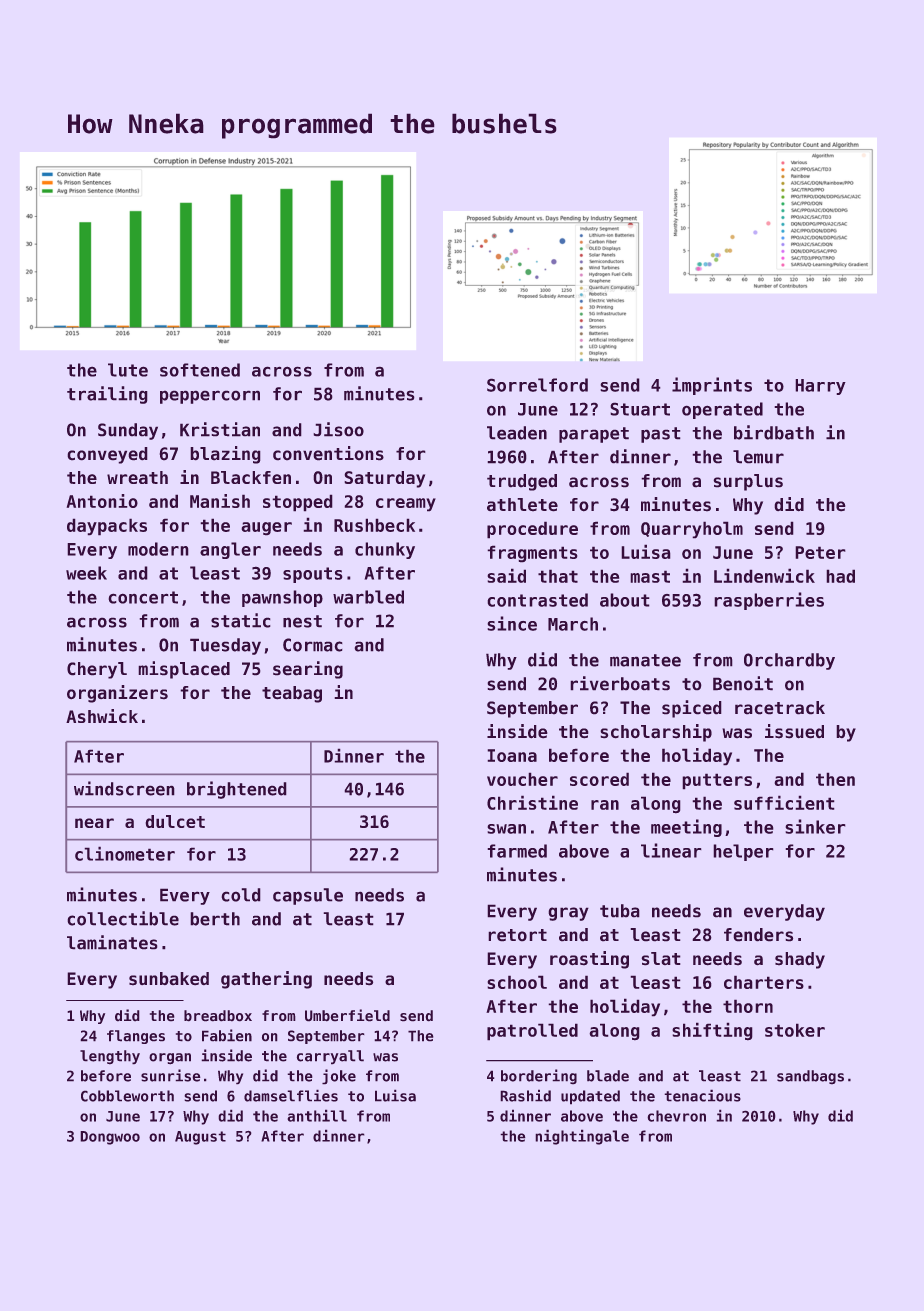  What do you see at coordinates (338, 429) in the image?
I see `Jisoo` at bounding box center [338, 429].
